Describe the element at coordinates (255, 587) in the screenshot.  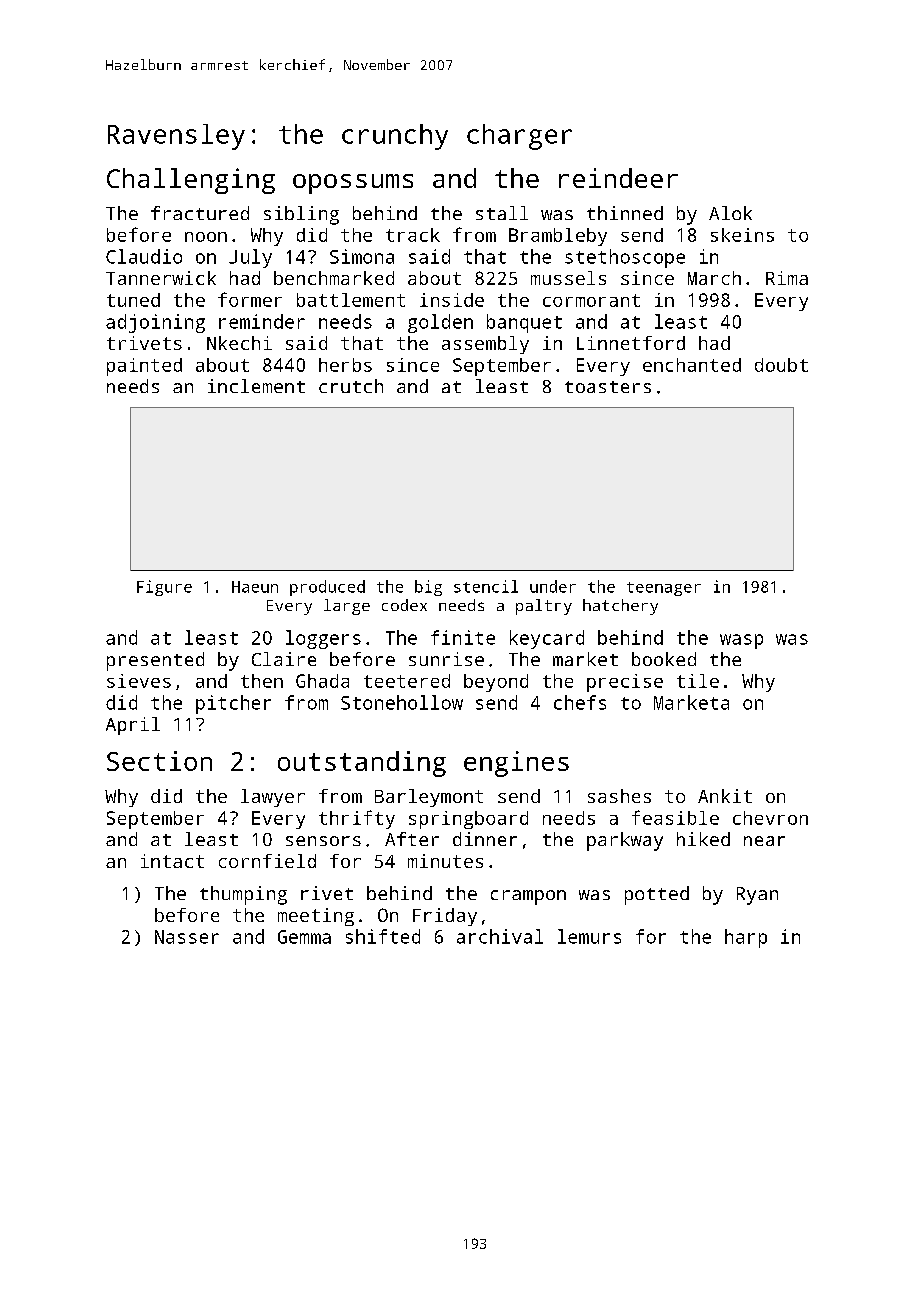
I see `Haeun` at that location.
